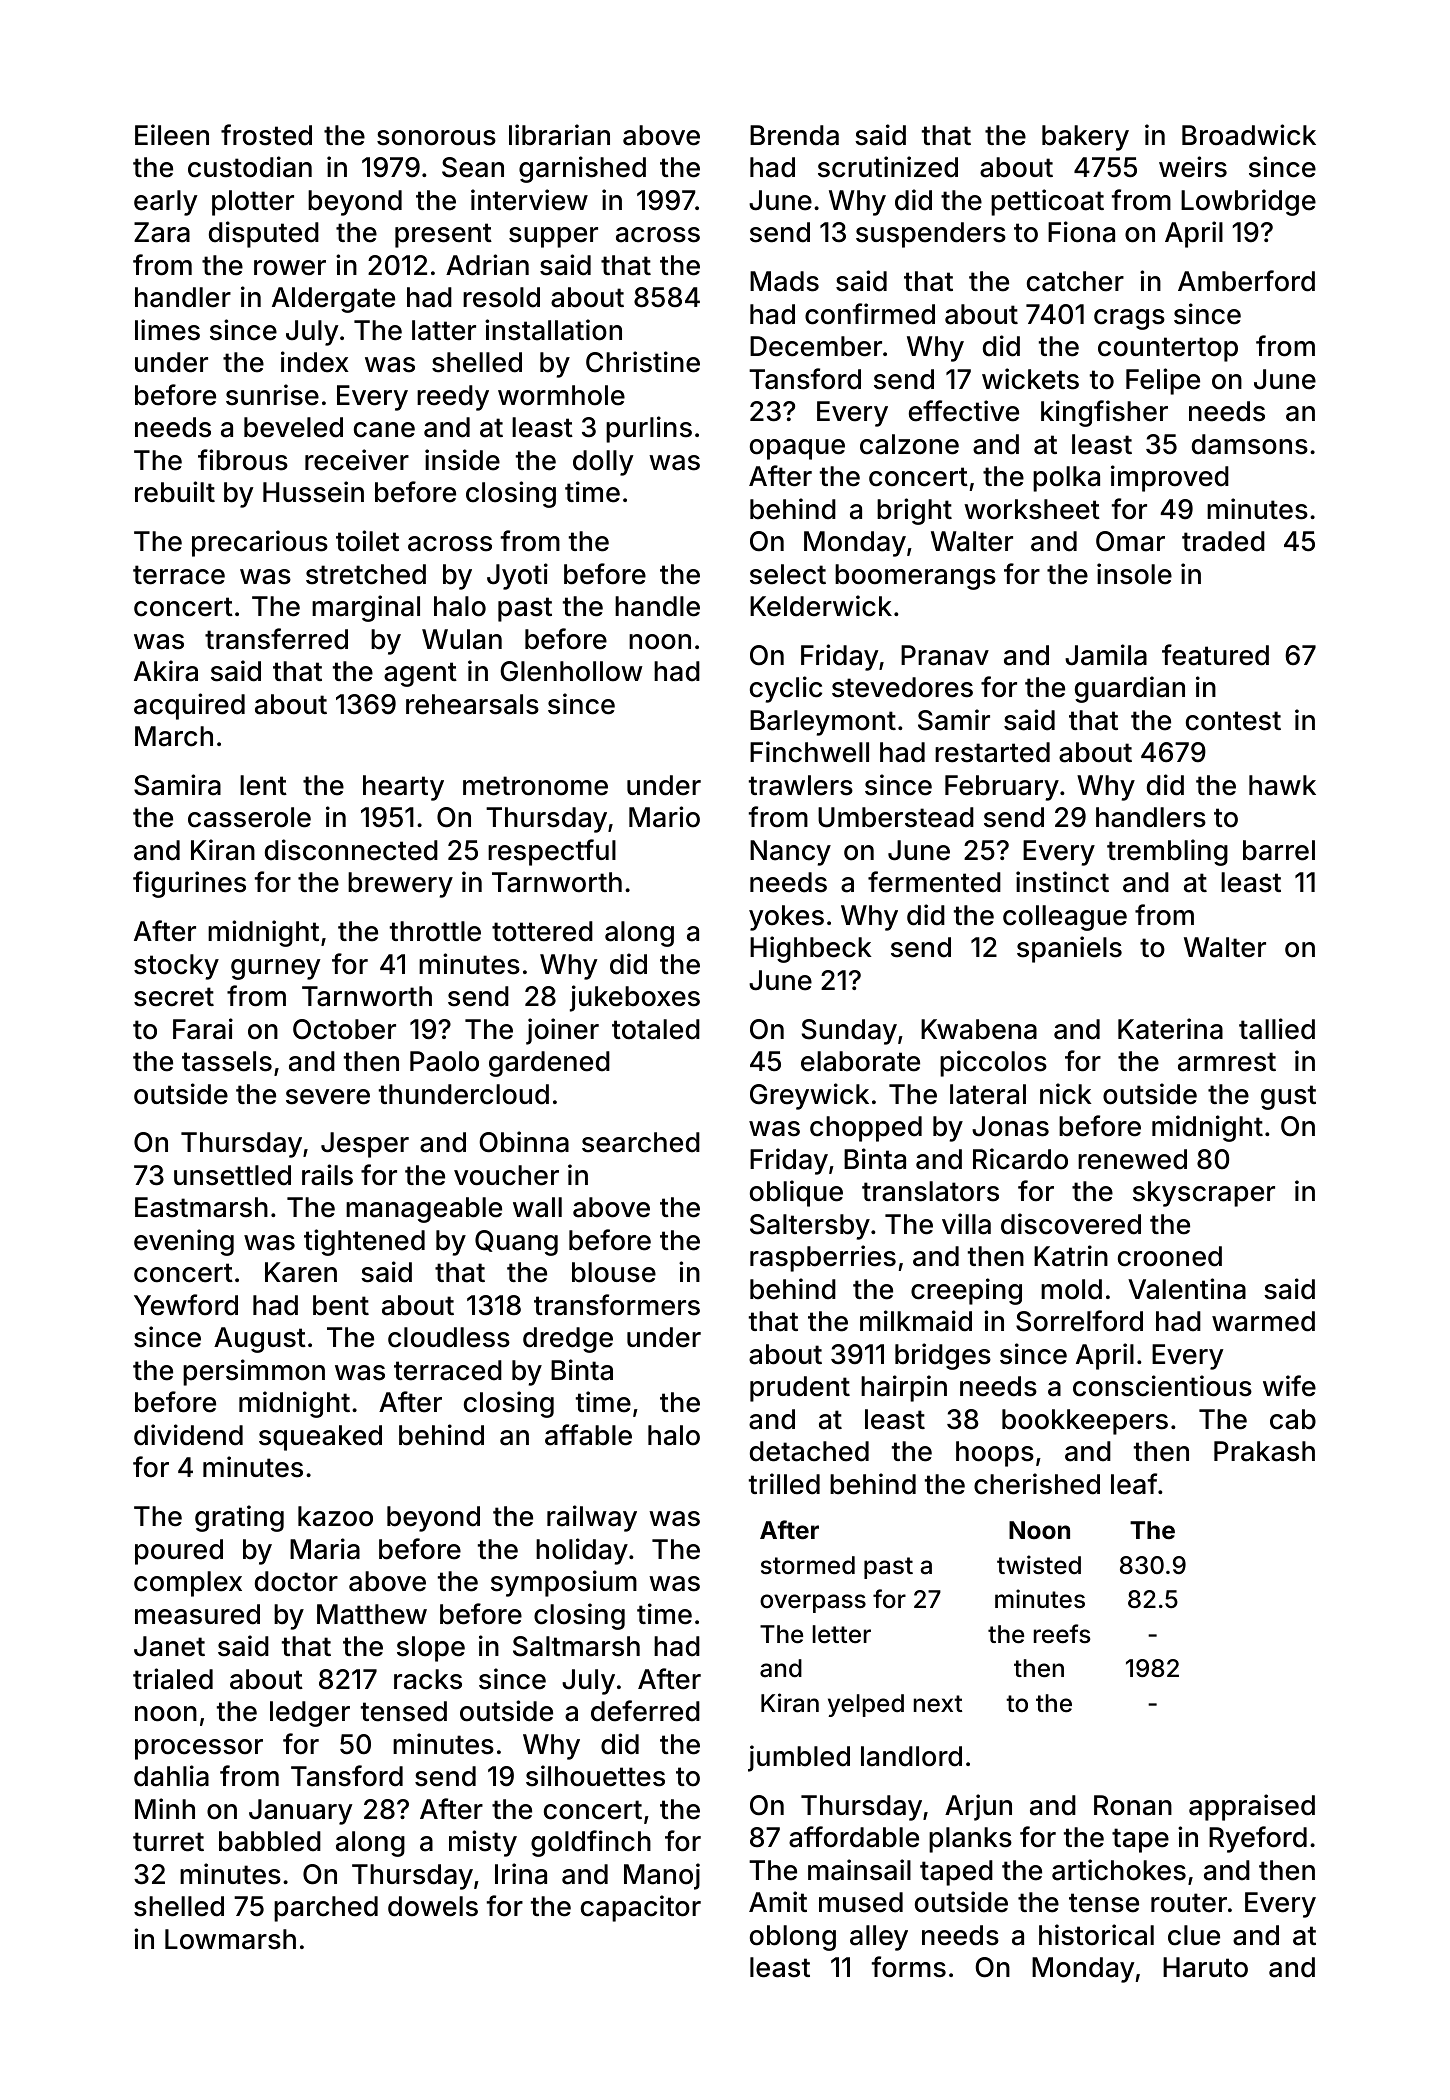 Image resolution: width=1450 pixels, height=2100 pixels. I want to click on Zara, so click(162, 232).
